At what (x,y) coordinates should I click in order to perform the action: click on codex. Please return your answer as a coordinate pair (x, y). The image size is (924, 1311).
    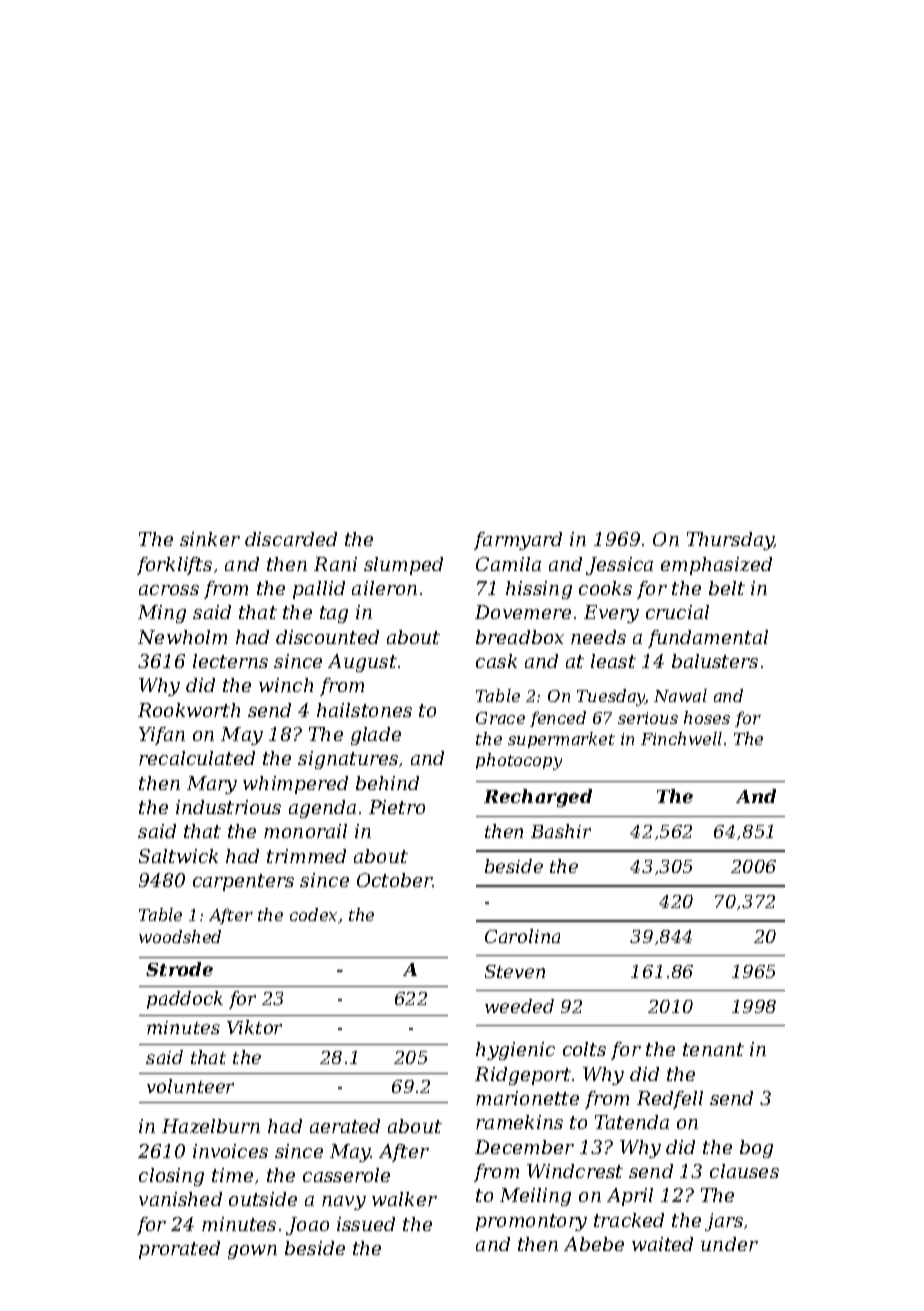
    Looking at the image, I should click on (313, 914).
